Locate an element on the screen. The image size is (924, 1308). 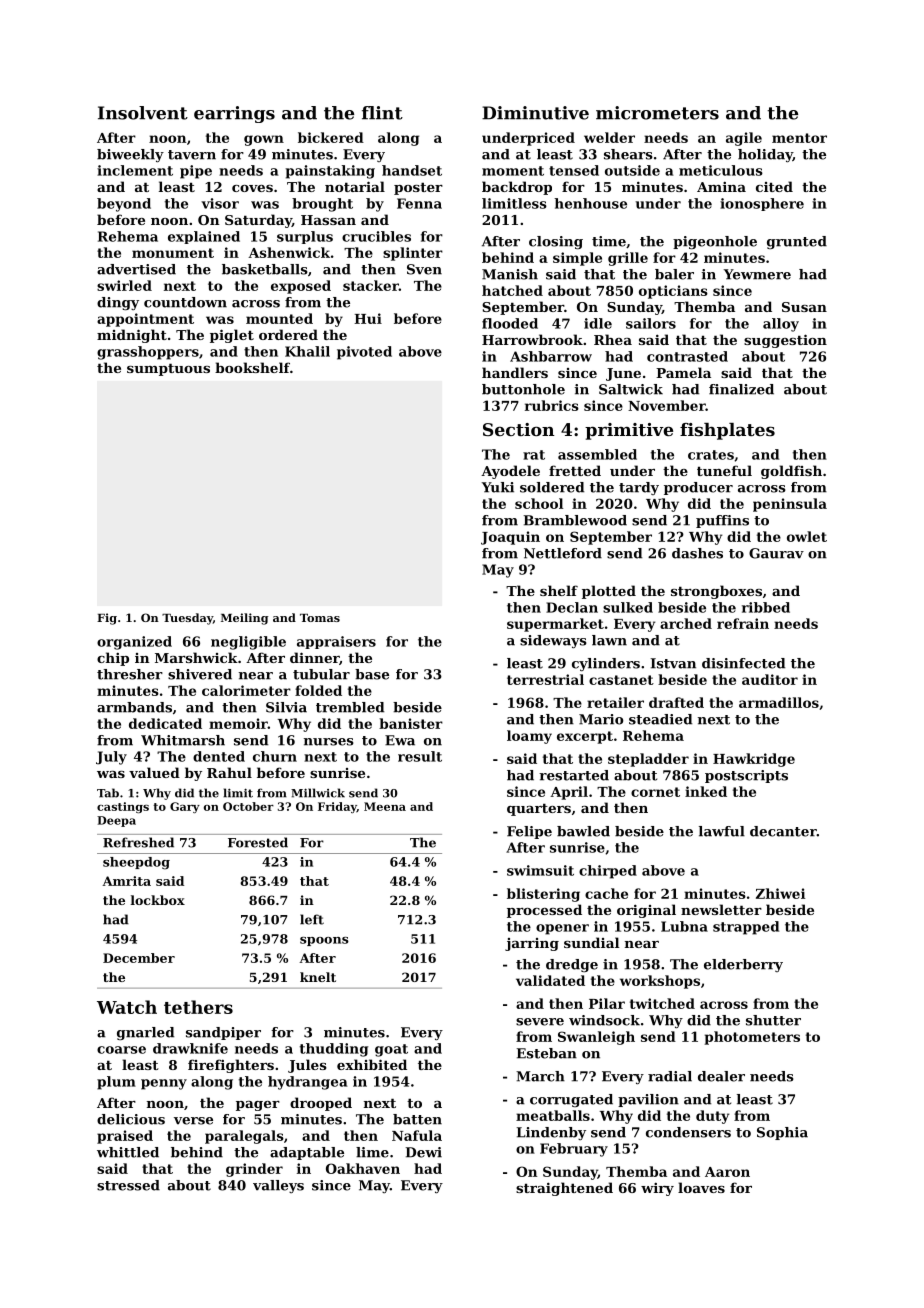
loaves is located at coordinates (701, 1187).
